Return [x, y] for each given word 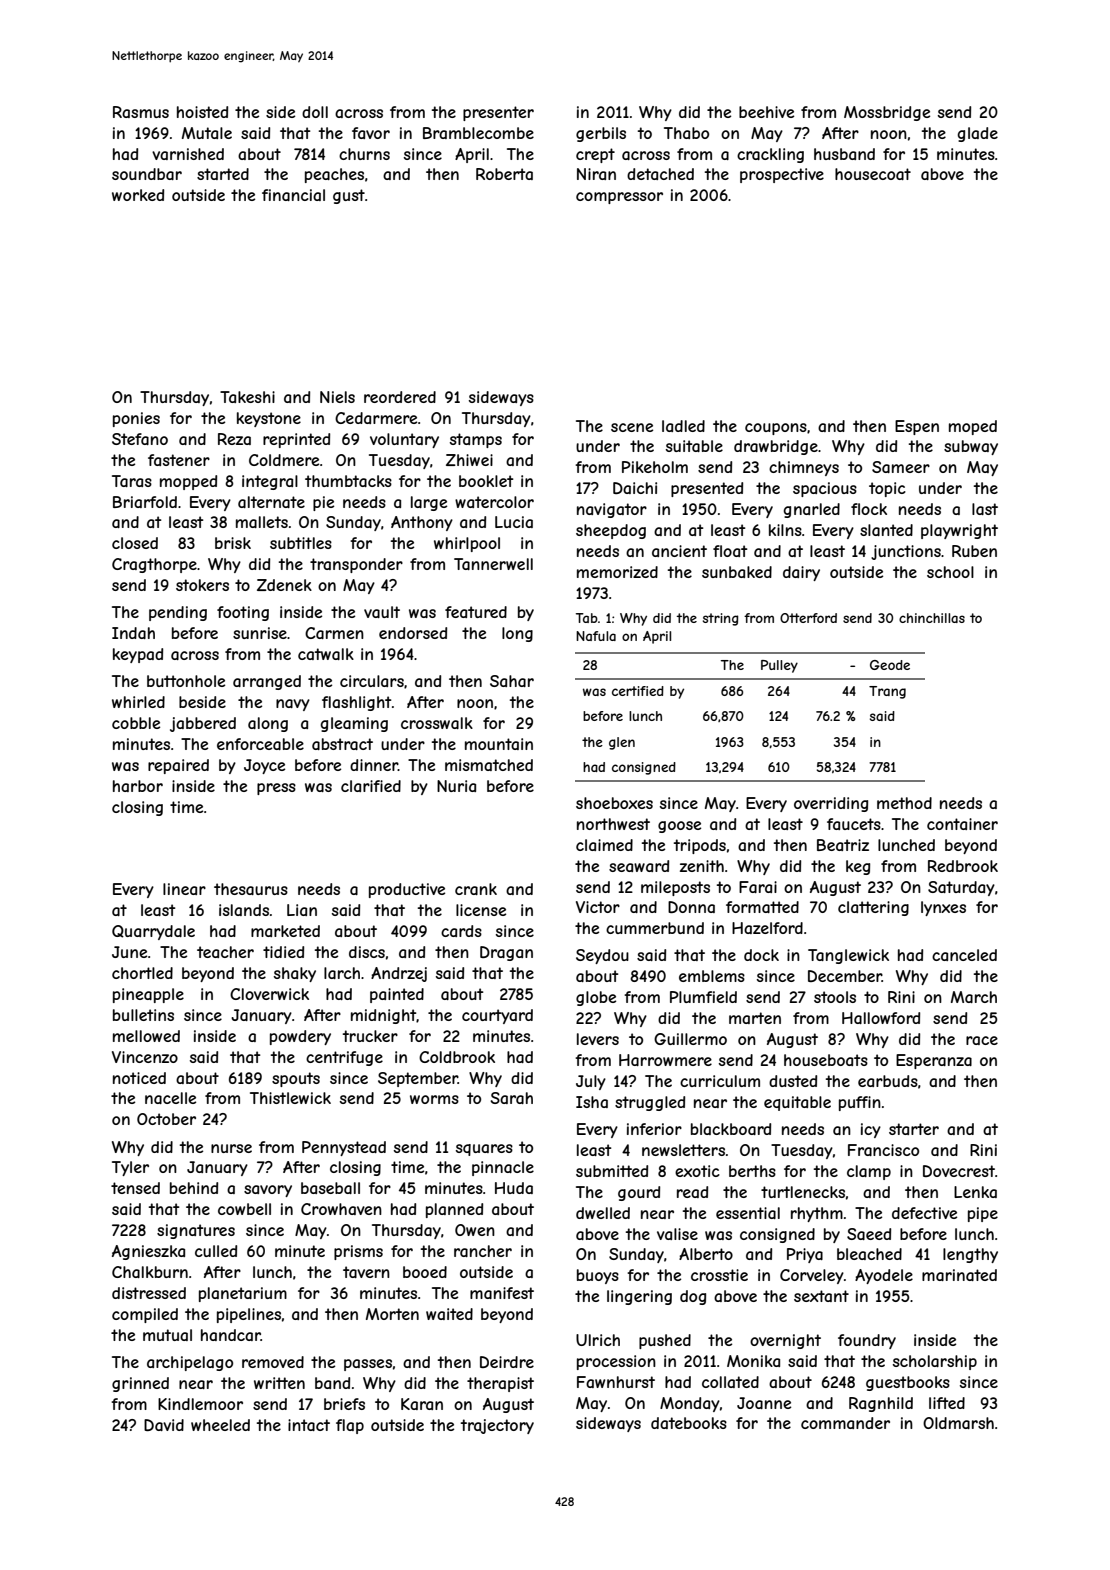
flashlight [356, 703]
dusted [793, 1081]
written [279, 1383]
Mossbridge [887, 113]
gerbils [601, 134]
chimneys [804, 468]
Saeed [869, 1234]
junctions [906, 552]
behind [194, 1188]
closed [135, 543]
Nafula [596, 636]
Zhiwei [469, 460]
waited [449, 1314]
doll [315, 112]
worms [434, 1099]
